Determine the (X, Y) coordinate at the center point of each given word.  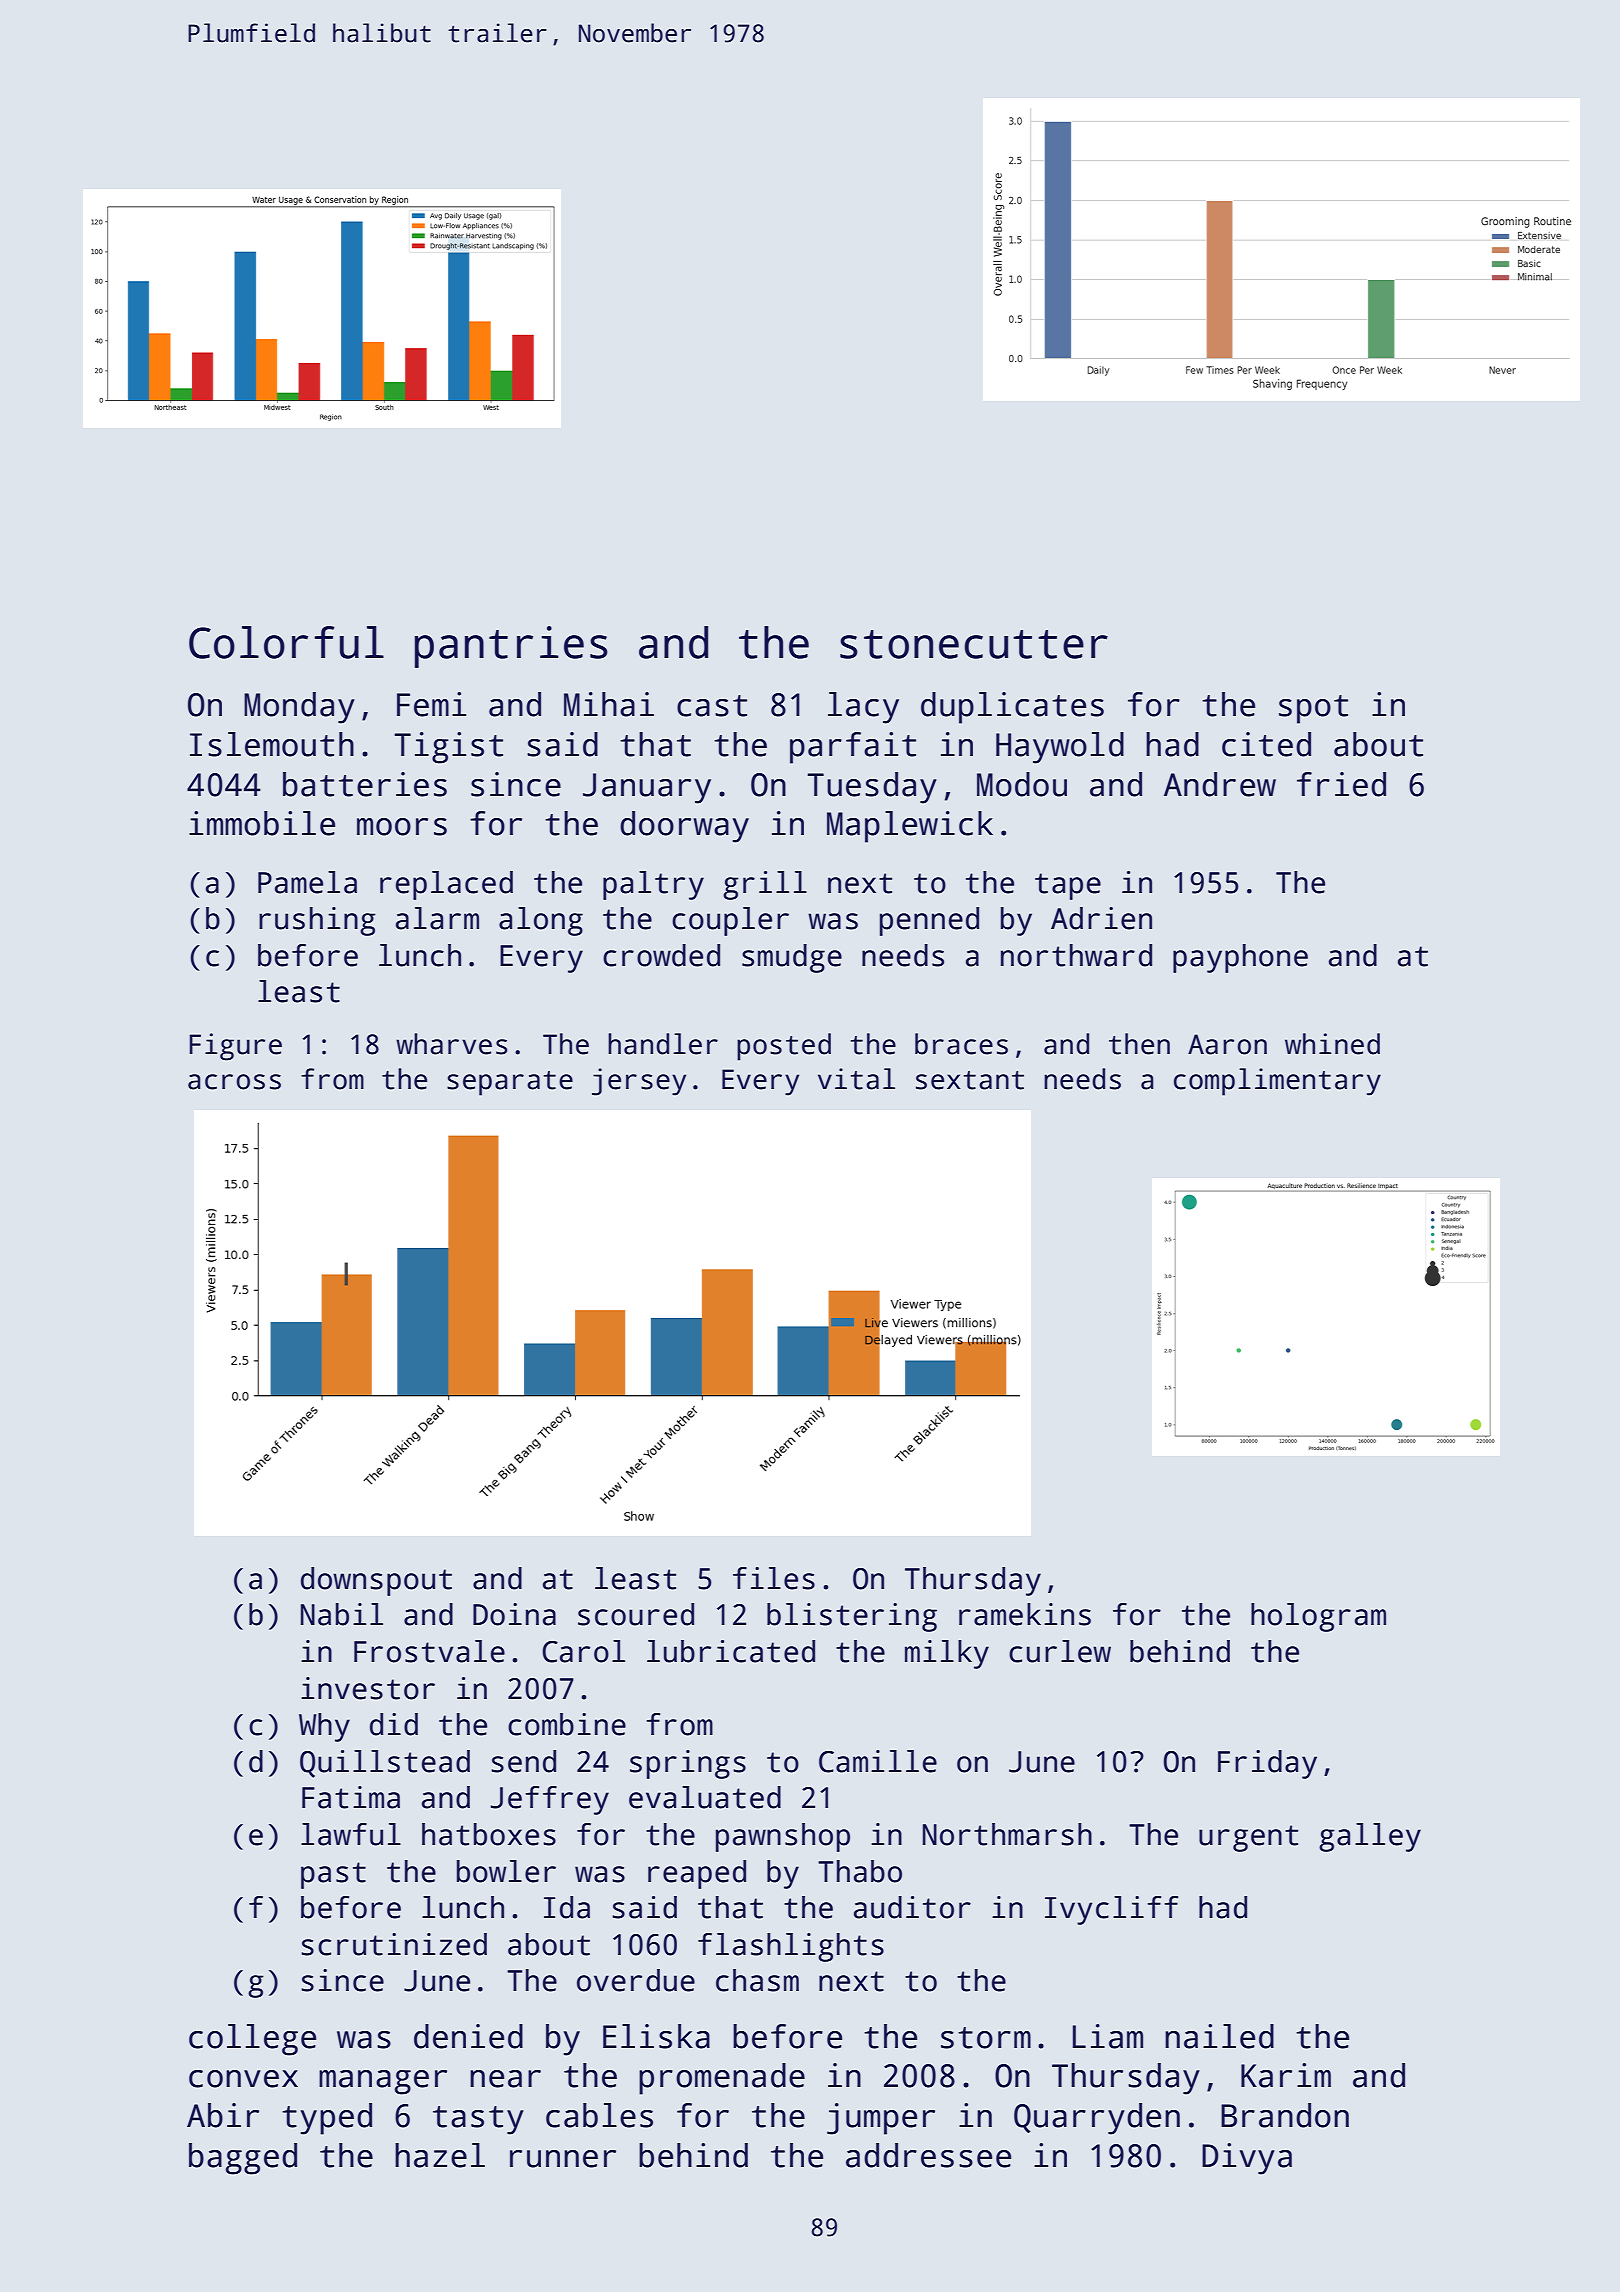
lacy (863, 708)
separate (510, 1083)
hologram (1318, 1617)
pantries (511, 647)
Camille (878, 1761)
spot (1313, 709)
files (774, 1578)
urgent (1248, 1838)
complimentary (1277, 1082)
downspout (376, 1581)
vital (856, 1079)
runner (563, 2159)
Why (324, 1727)
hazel (440, 2155)
